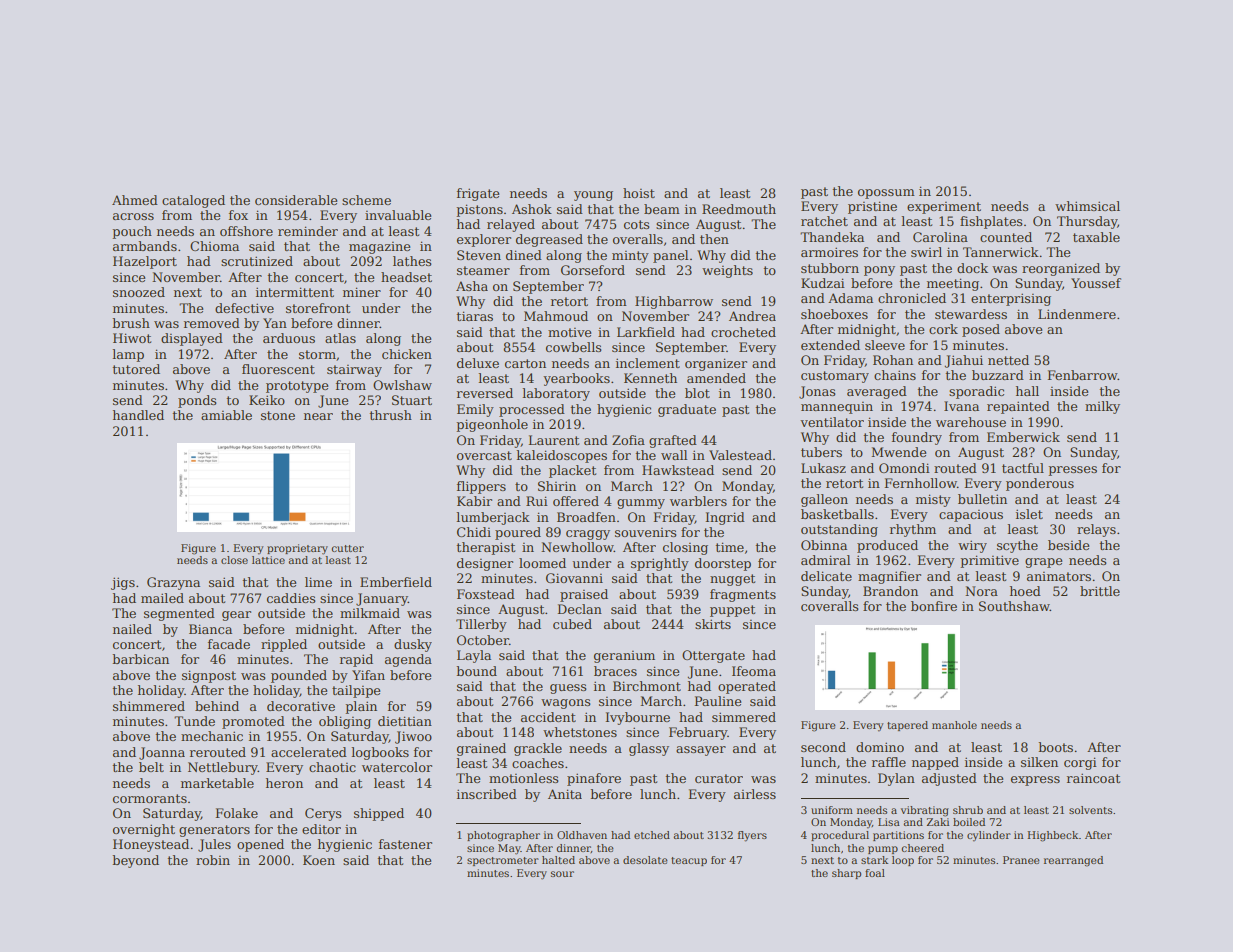 The height and width of the image is (952, 1233). Describe the element at coordinates (646, 332) in the image. I see `Larkfield` at that location.
